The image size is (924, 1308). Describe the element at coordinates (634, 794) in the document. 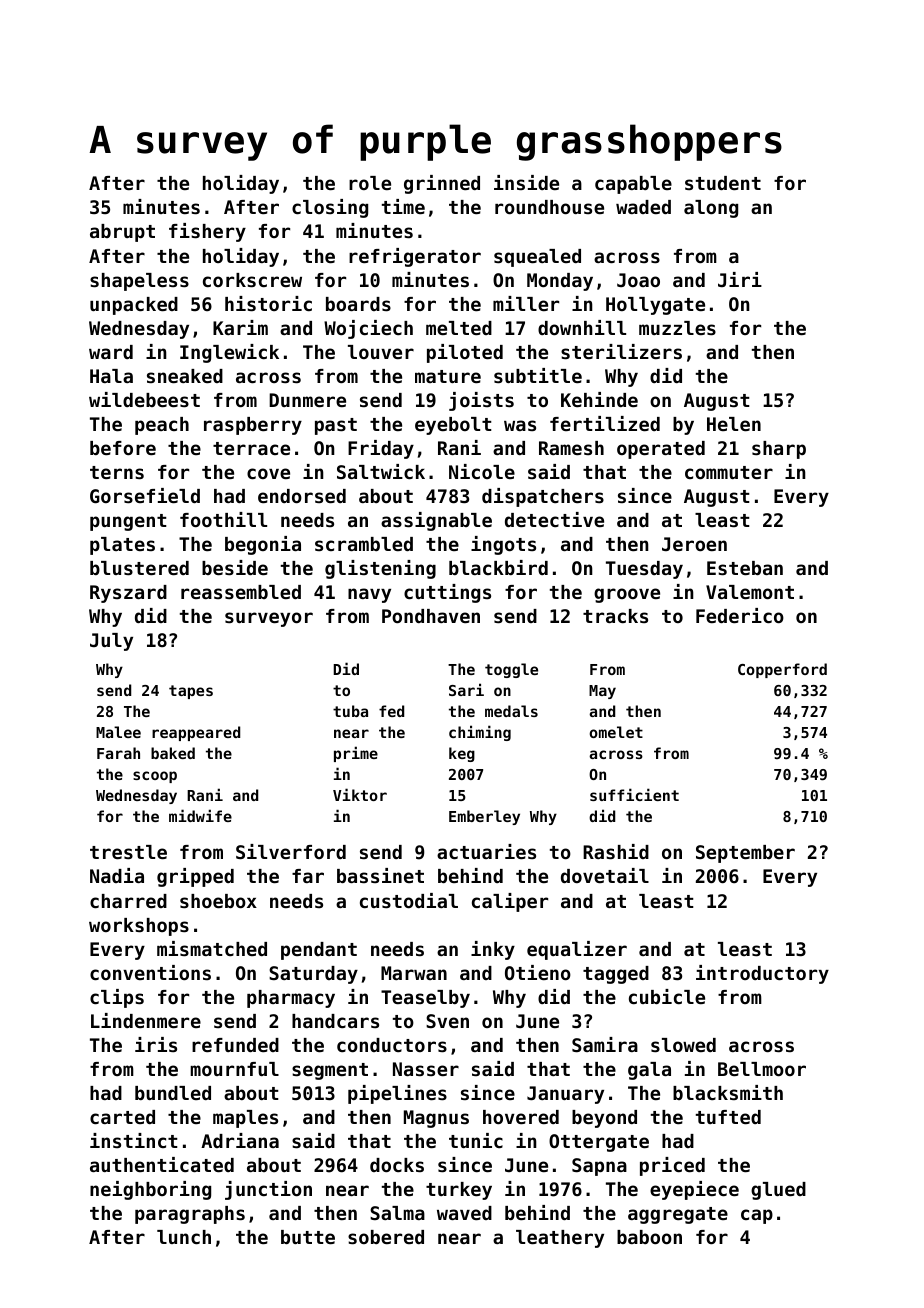

I see `sufficient` at that location.
